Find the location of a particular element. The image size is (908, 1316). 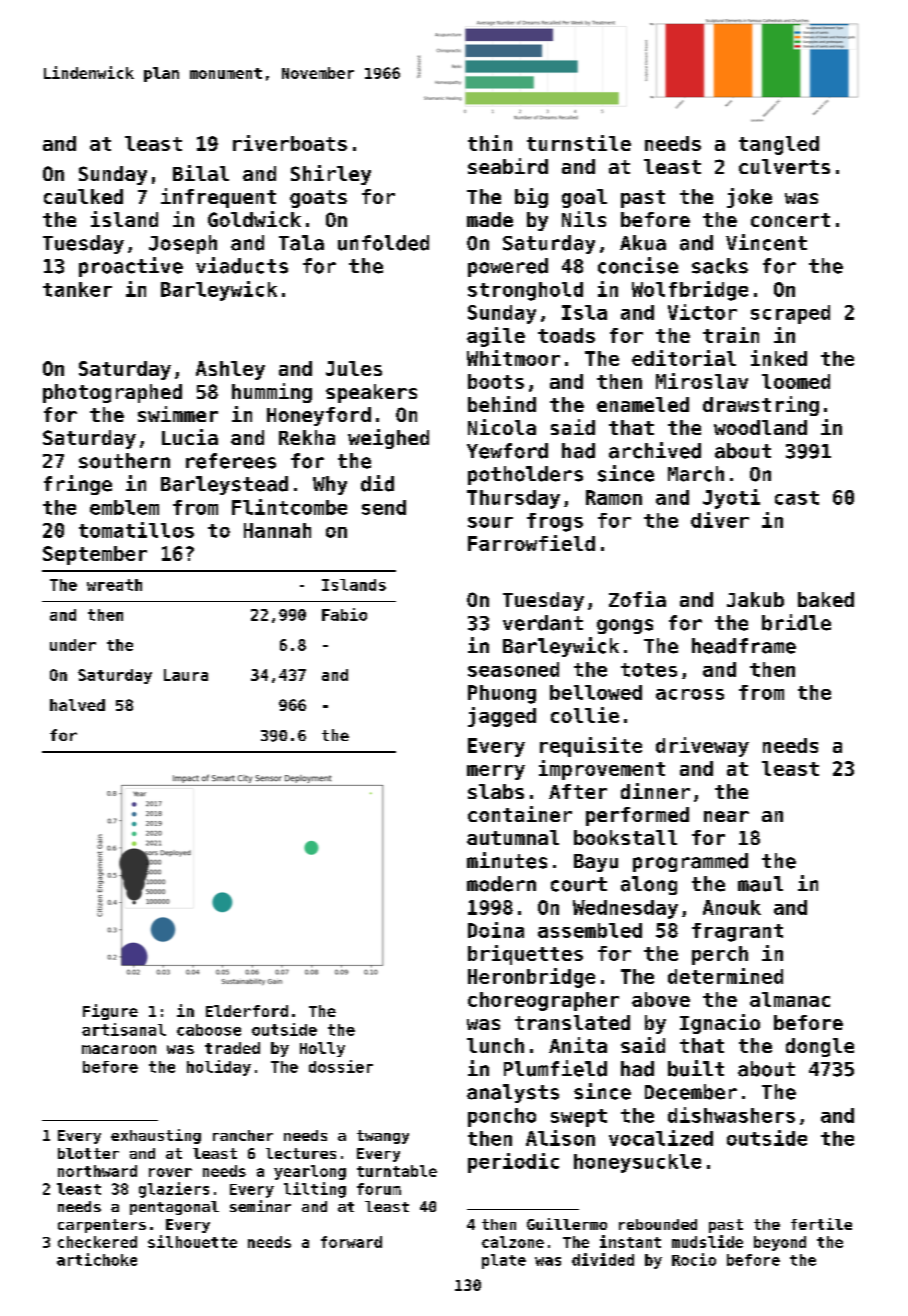

fertile is located at coordinates (821, 1224).
